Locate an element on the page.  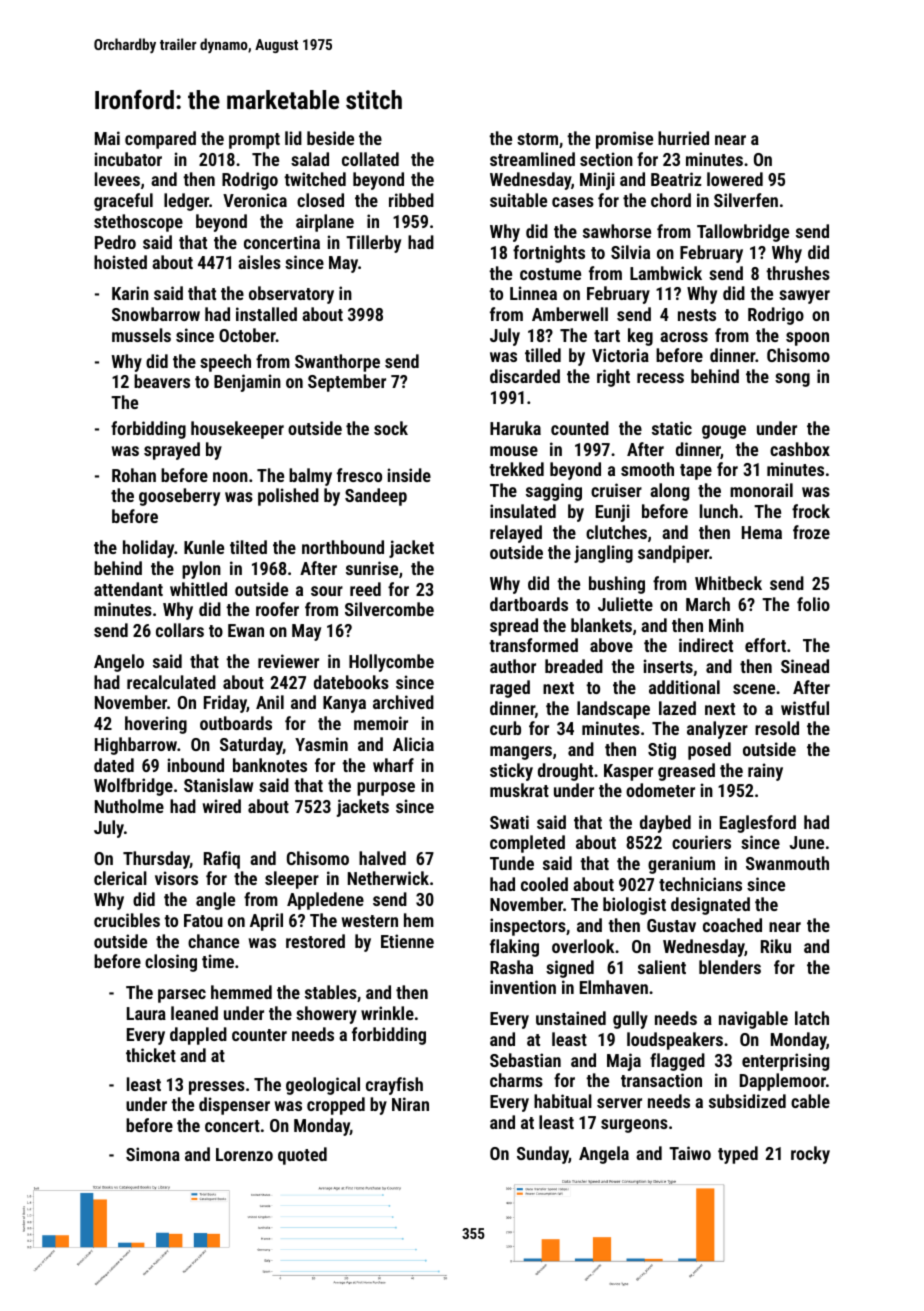
Swanthorpe is located at coordinates (337, 363).
